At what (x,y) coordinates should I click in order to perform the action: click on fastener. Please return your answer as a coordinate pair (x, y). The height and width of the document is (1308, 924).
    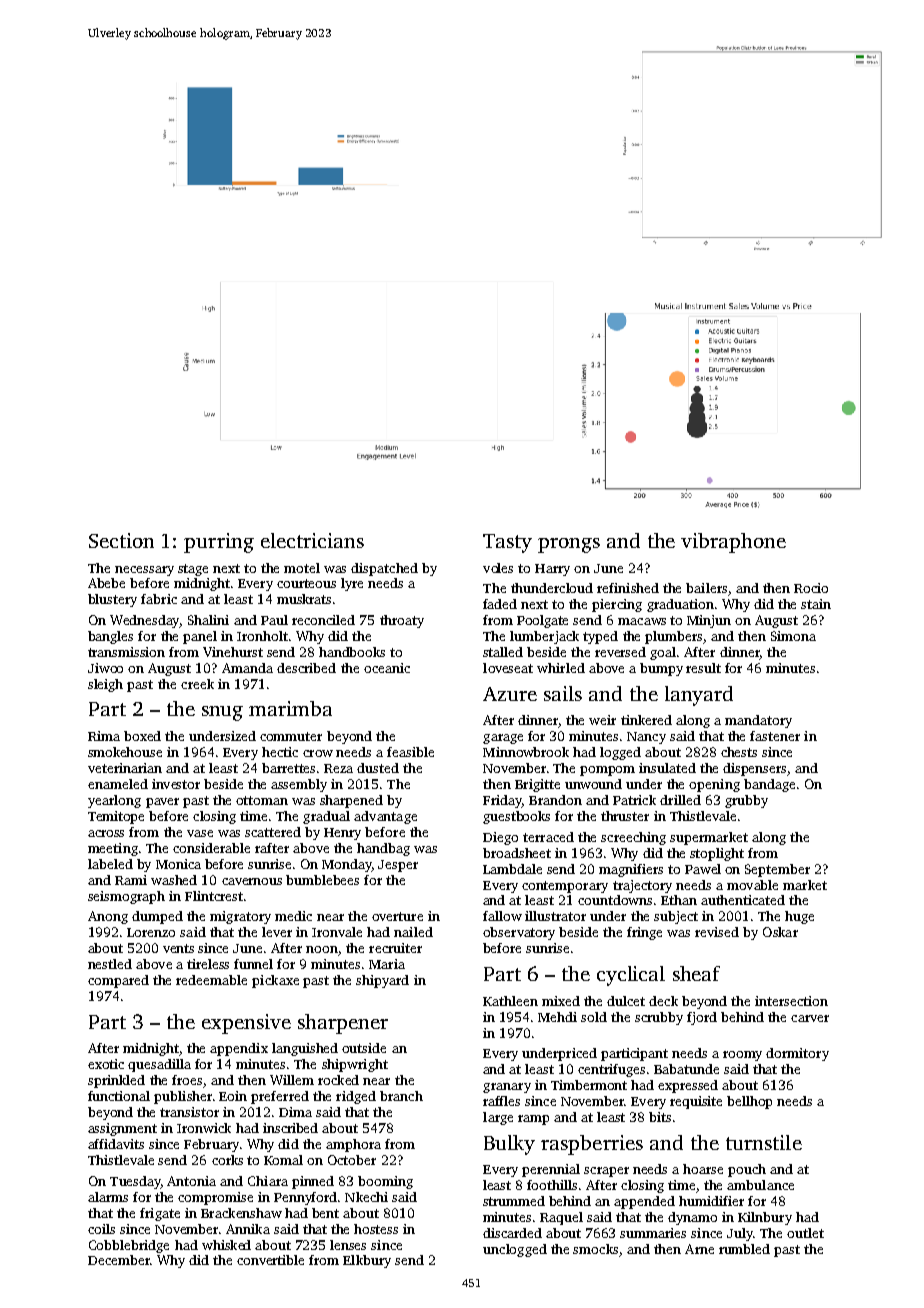
    Looking at the image, I should click on (775, 736).
